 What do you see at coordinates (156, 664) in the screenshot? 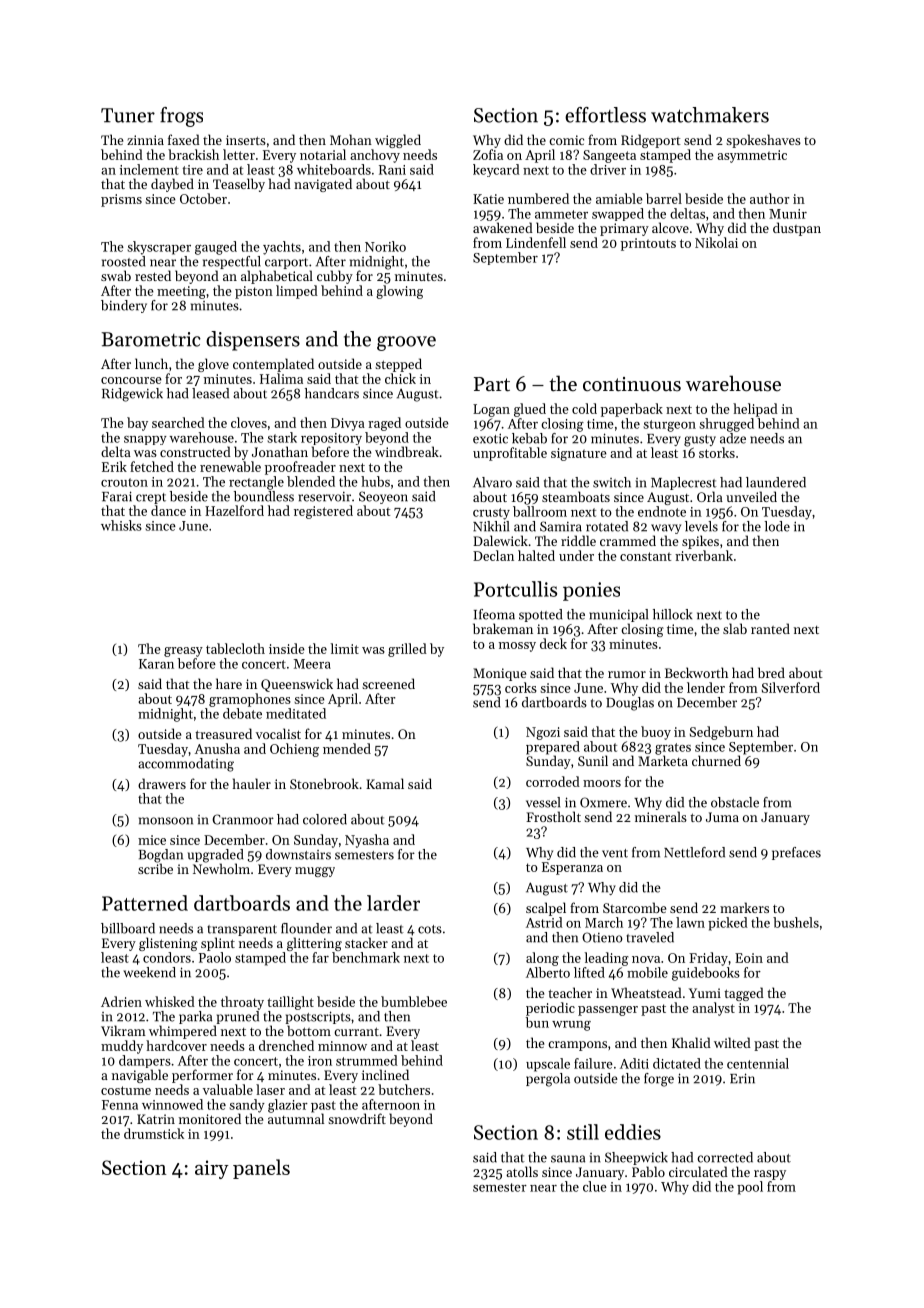
I see `Karan` at bounding box center [156, 664].
